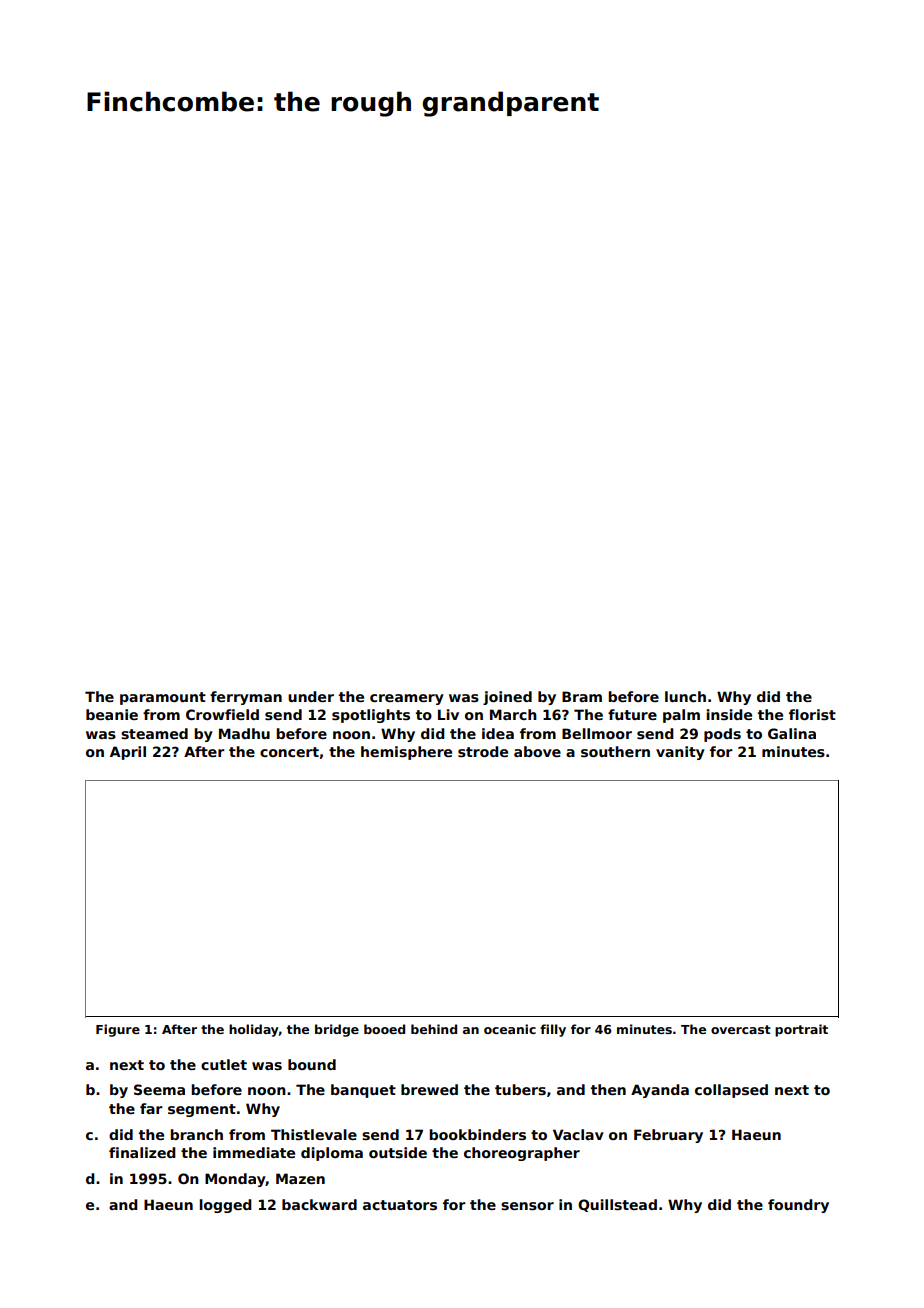 Image resolution: width=924 pixels, height=1308 pixels. Describe the element at coordinates (680, 753) in the image. I see `vanity` at that location.
